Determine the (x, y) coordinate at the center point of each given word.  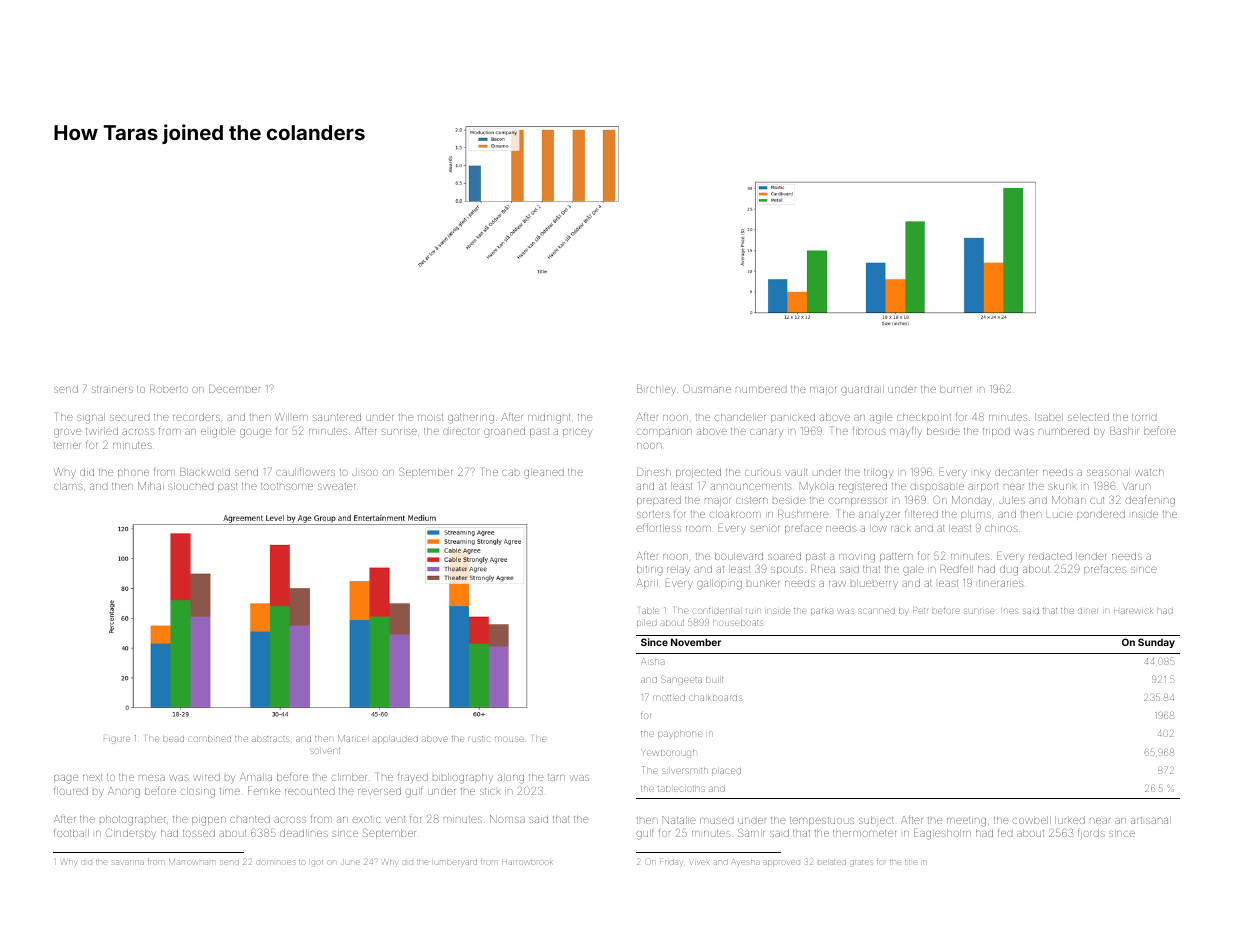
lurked (1070, 820)
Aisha (653, 661)
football (71, 832)
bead (173, 739)
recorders (196, 417)
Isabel (1049, 417)
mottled (669, 698)
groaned (504, 432)
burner (955, 389)
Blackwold (205, 472)
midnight (549, 418)
